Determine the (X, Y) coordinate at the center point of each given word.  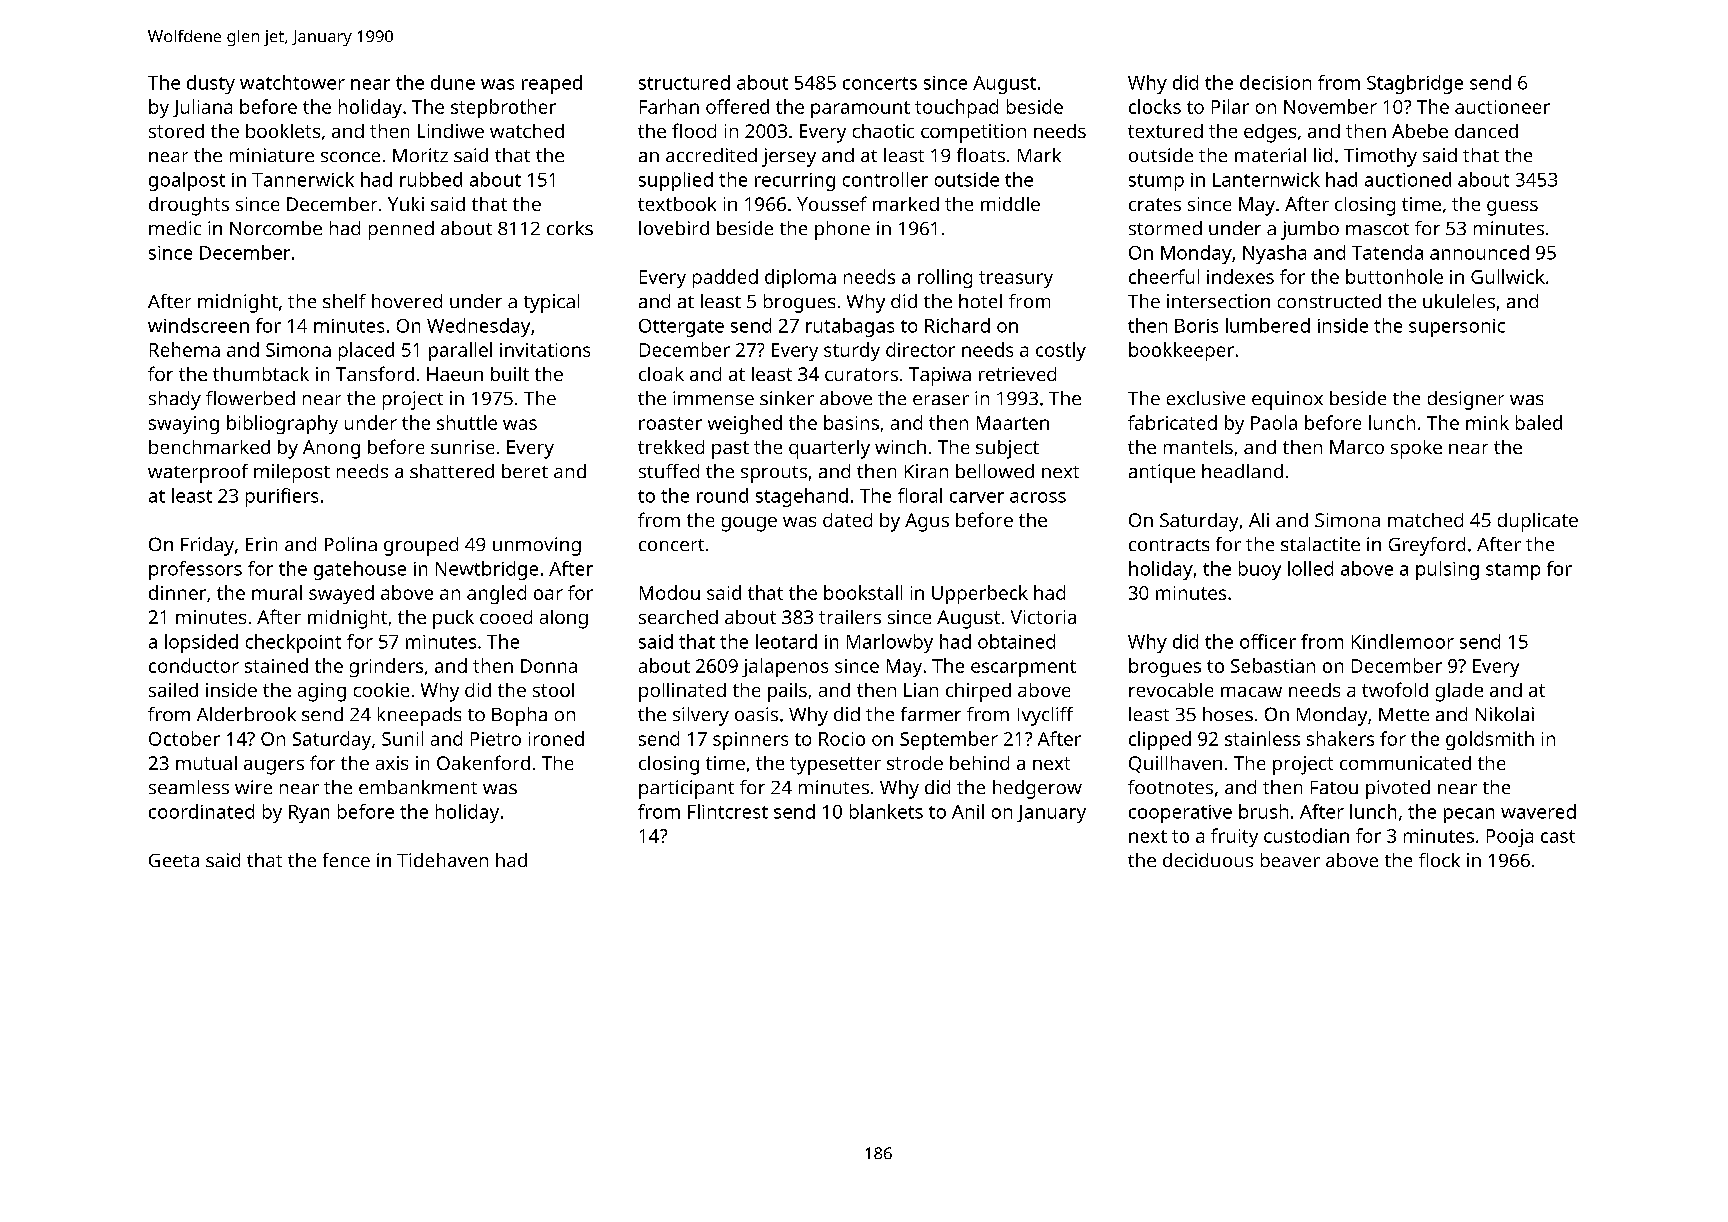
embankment (418, 787)
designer (1466, 400)
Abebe (1420, 131)
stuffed (669, 471)
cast (1558, 836)
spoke (1416, 449)
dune (453, 82)
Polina (351, 544)
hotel (980, 301)
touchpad (956, 108)
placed (366, 351)
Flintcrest (728, 811)
